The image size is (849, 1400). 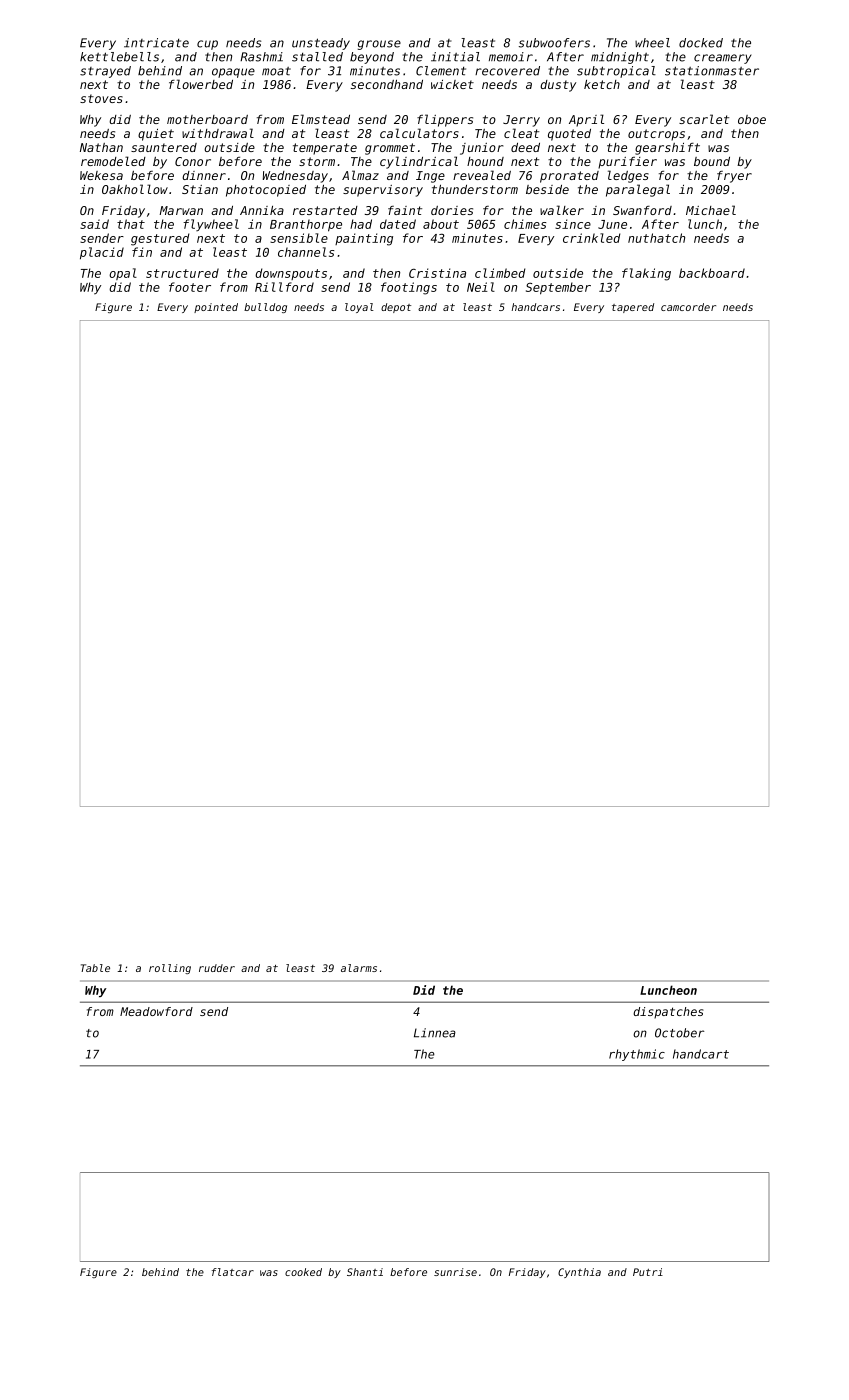 What do you see at coordinates (359, 308) in the page?
I see `loyal` at bounding box center [359, 308].
